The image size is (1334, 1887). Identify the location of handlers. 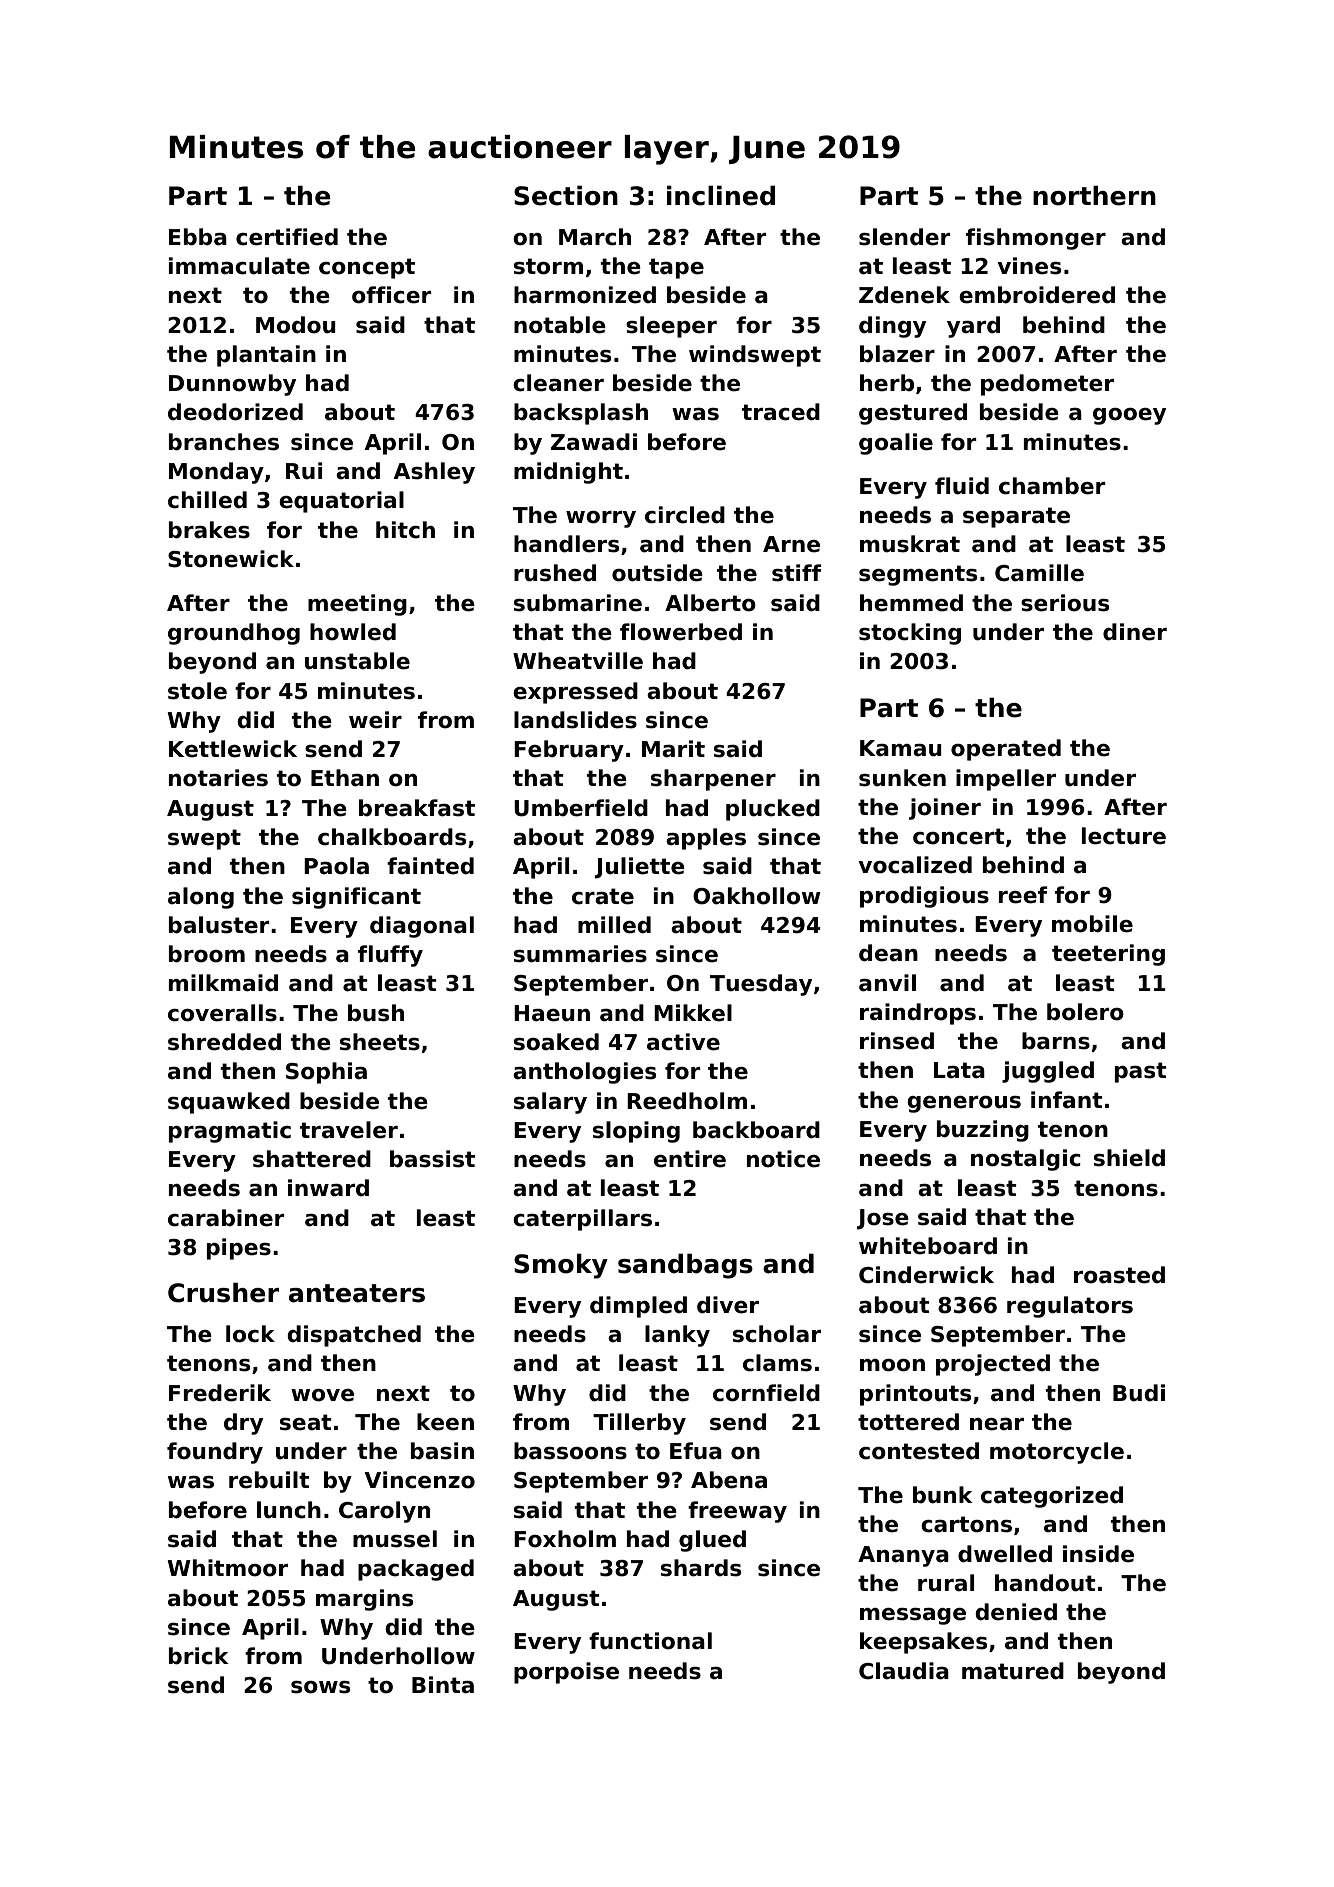
(566, 544).
